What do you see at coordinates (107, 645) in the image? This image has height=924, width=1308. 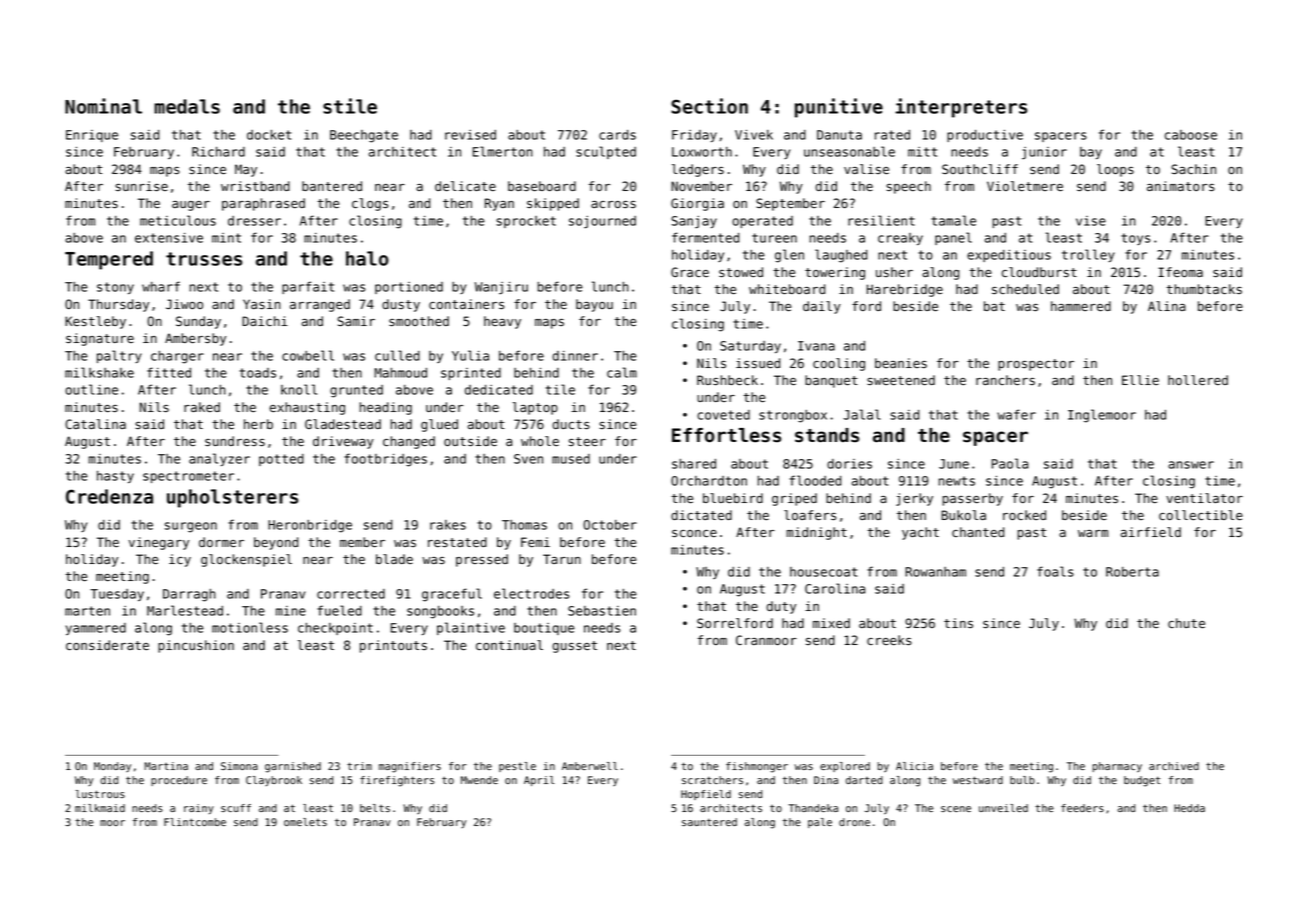 I see `considerate` at bounding box center [107, 645].
